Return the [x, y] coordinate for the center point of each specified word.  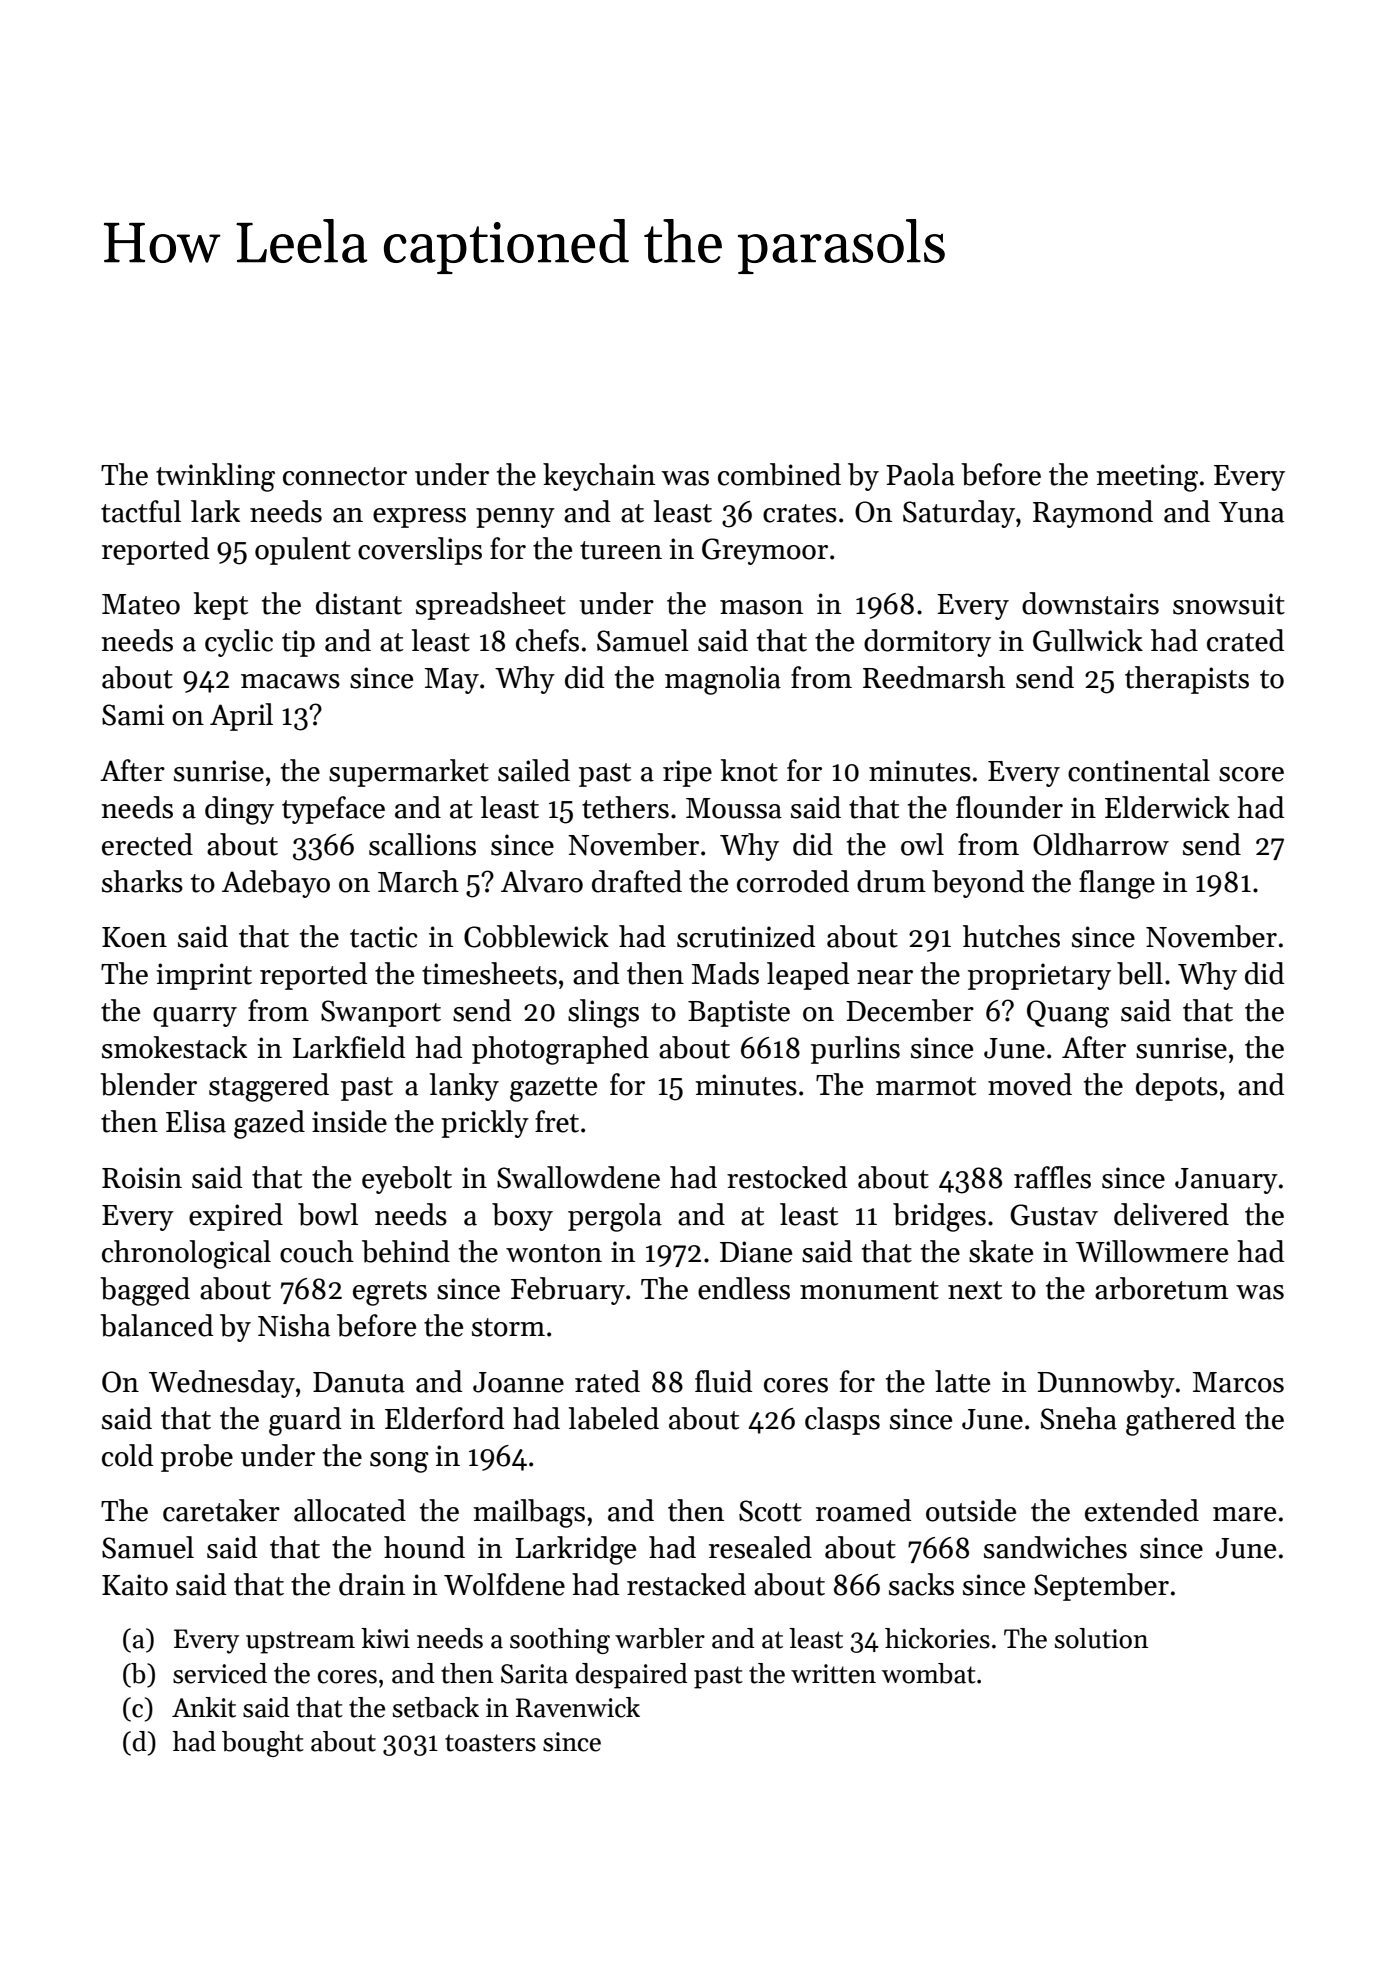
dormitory [927, 643]
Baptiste [739, 1013]
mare [1244, 1514]
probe [197, 1458]
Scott [770, 1511]
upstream [300, 1642]
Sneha [1079, 1418]
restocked [787, 1177]
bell [1140, 973]
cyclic [239, 643]
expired [236, 1217]
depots [1177, 1087]
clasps [842, 1421]
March [418, 881]
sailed [534, 770]
